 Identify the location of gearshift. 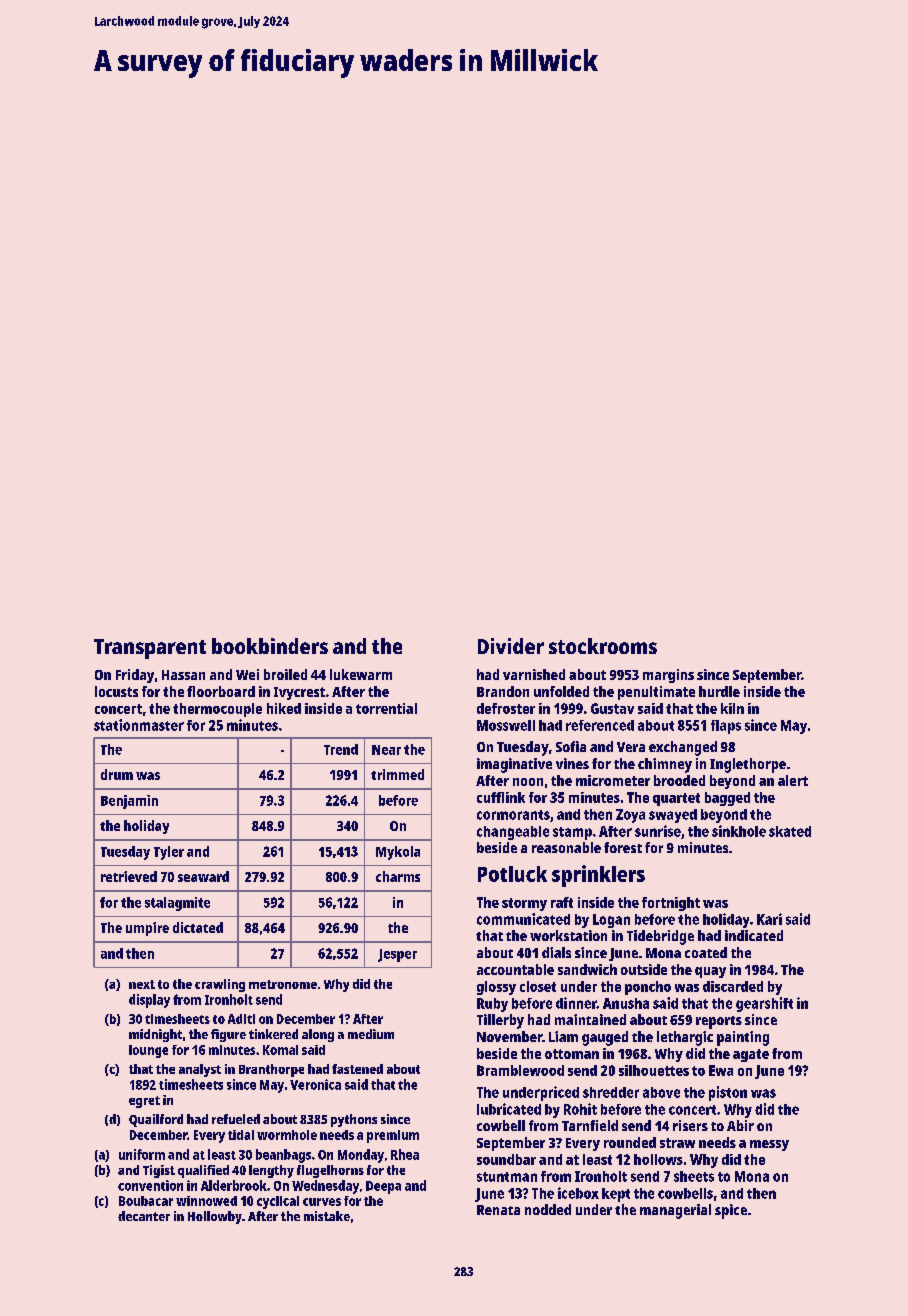
(764, 1004).
